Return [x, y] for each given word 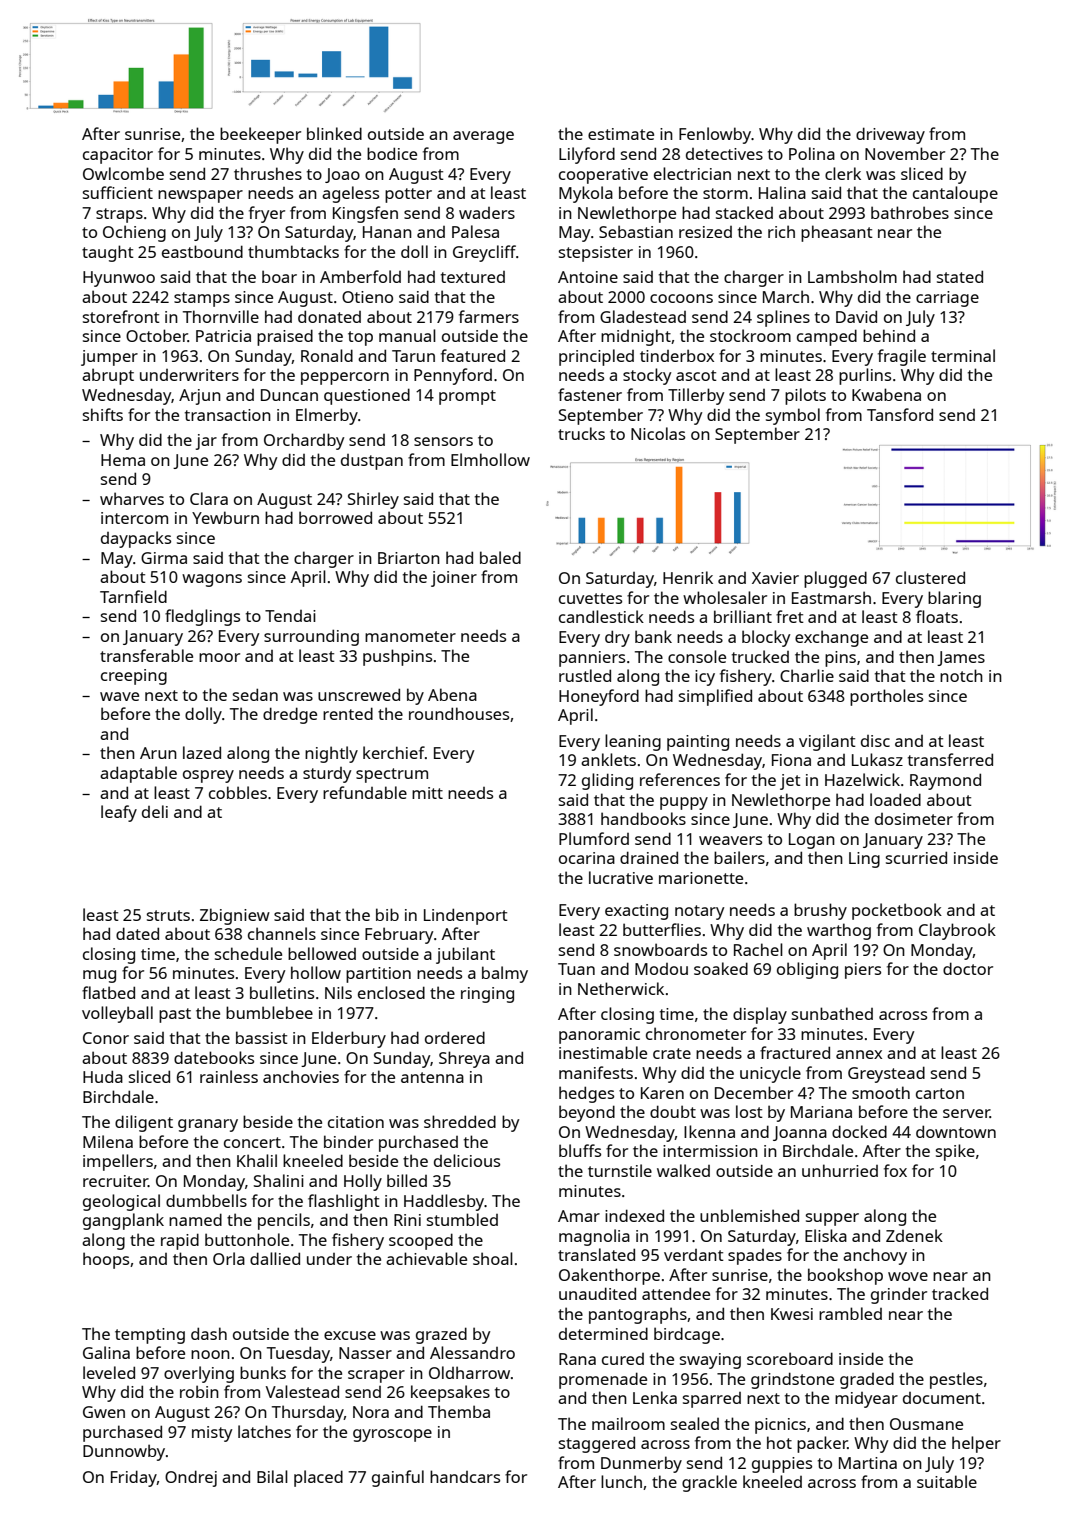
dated [137, 933]
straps [119, 215]
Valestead [302, 1391]
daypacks [136, 539]
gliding [607, 781]
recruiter [115, 1181]
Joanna [800, 1133]
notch [961, 675]
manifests [596, 1072]
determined [603, 1333]
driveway [890, 135]
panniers [592, 659]
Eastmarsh [831, 597]
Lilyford [587, 155]
